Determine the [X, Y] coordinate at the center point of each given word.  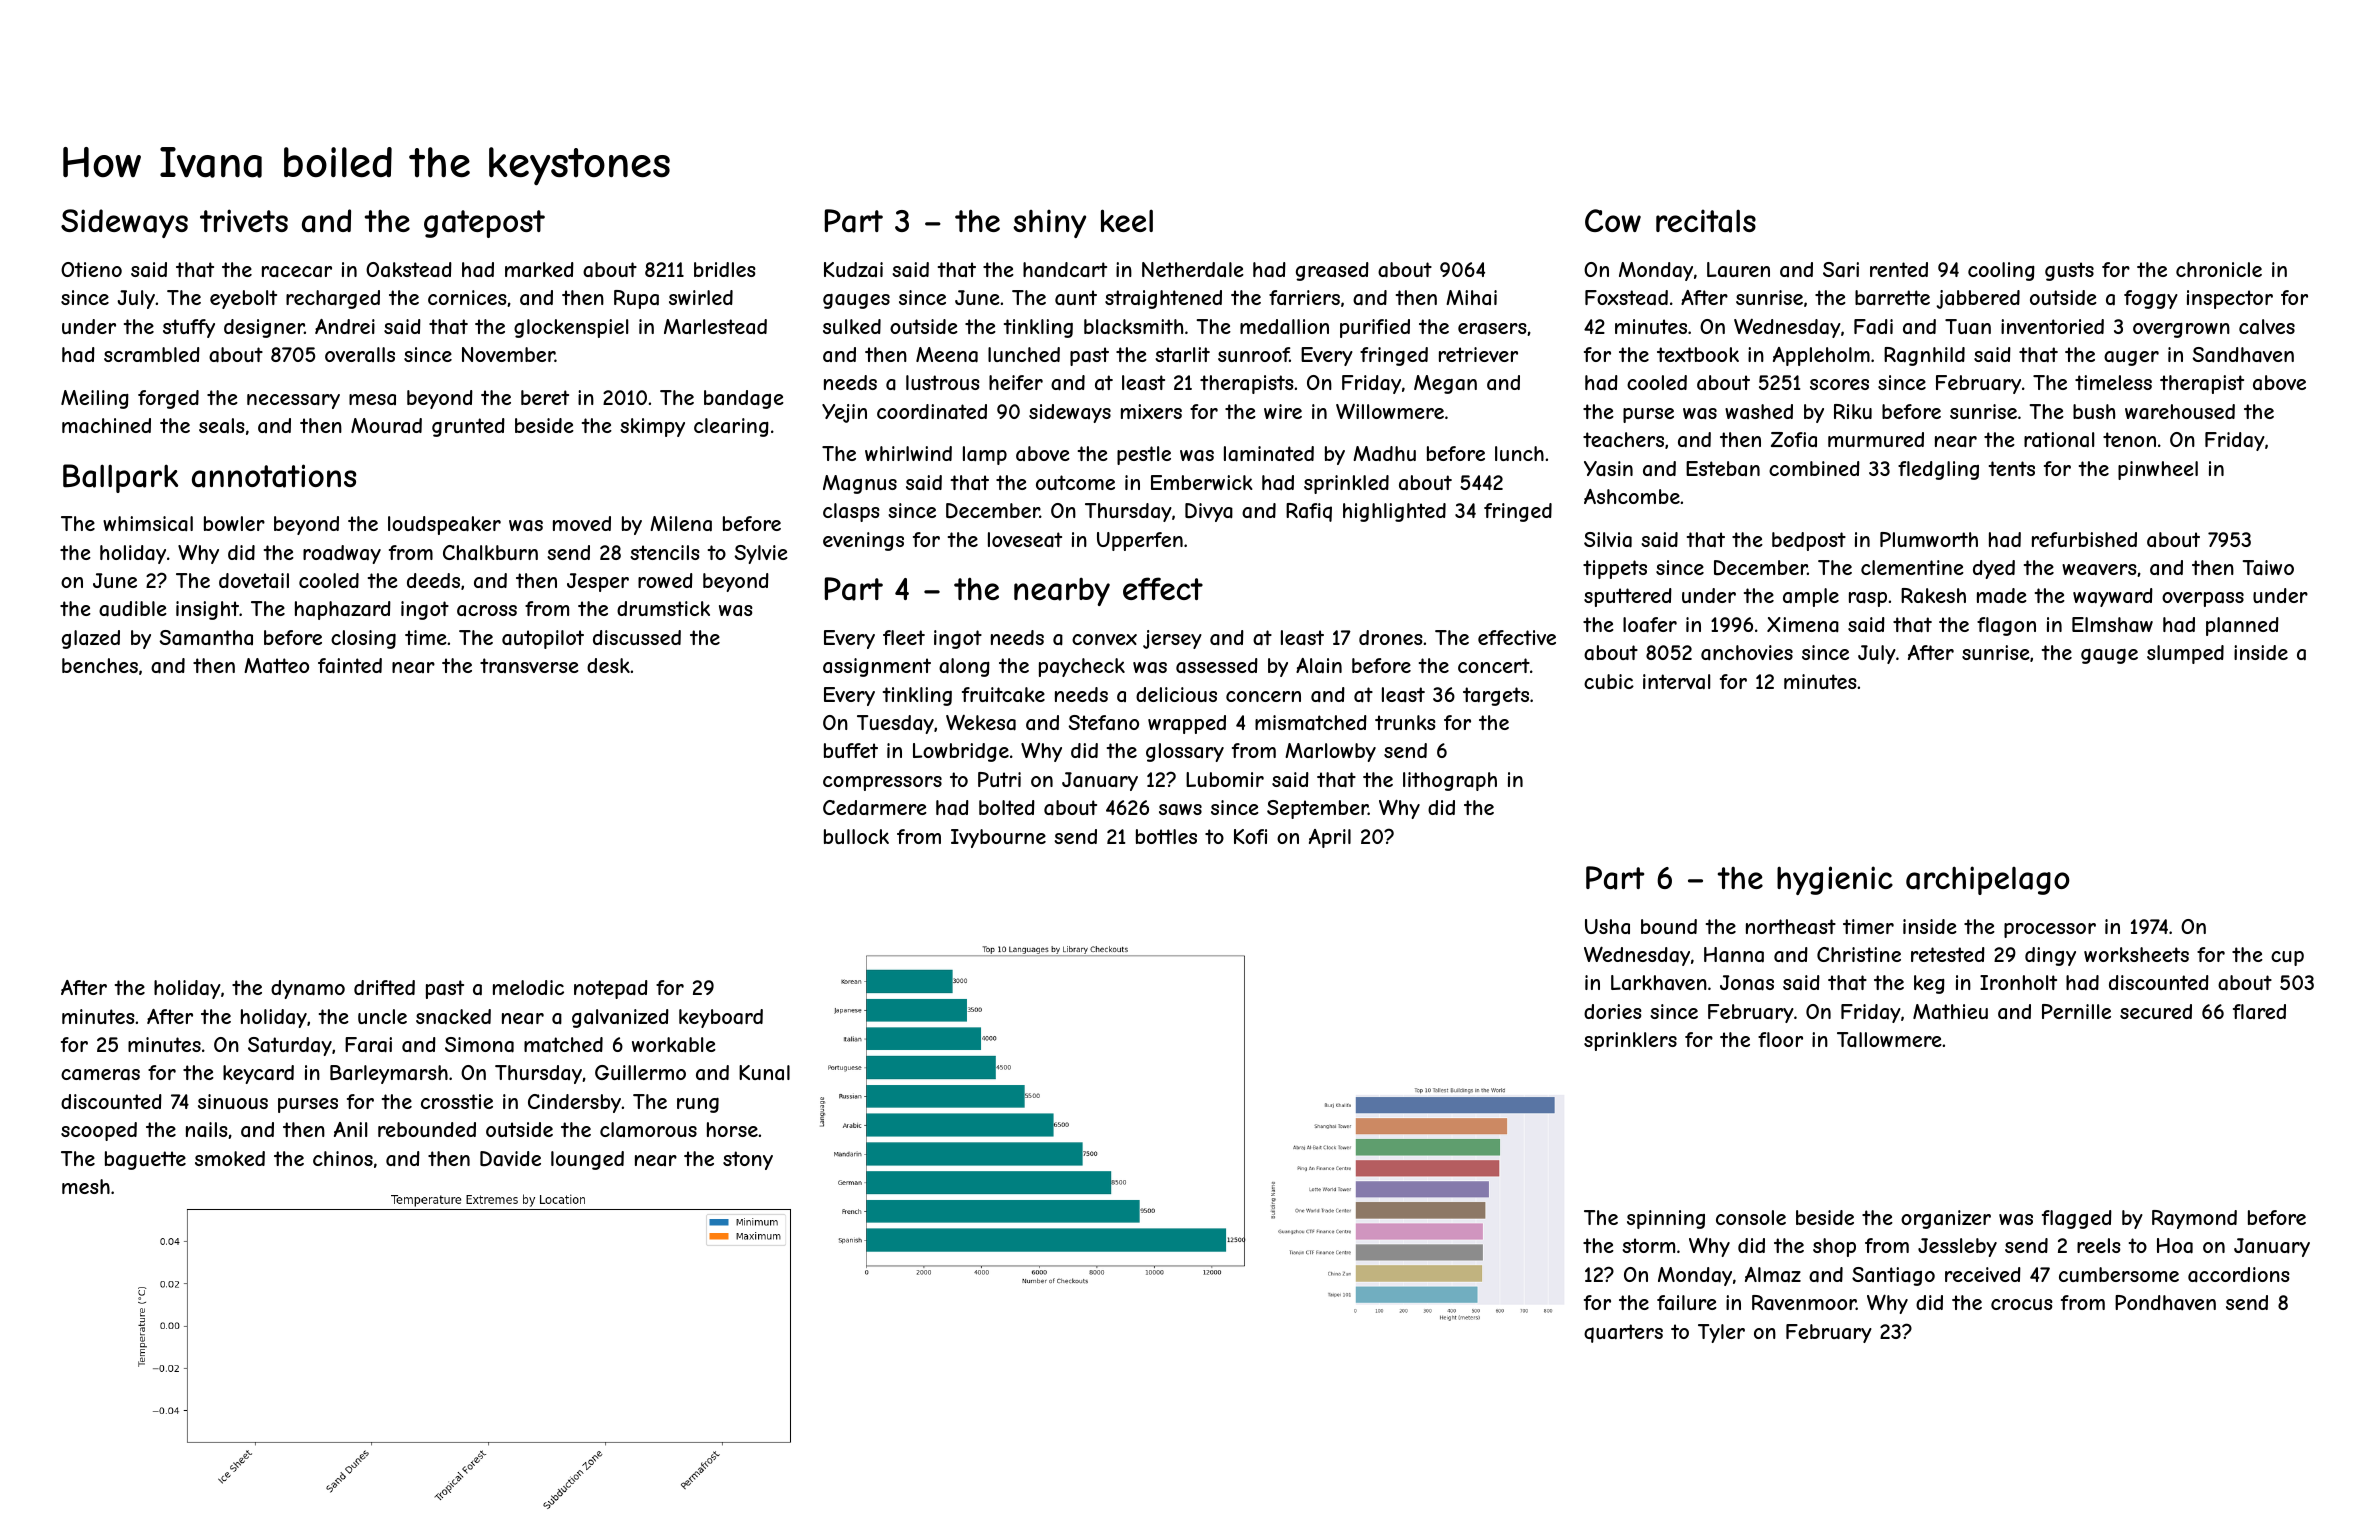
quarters [1623, 1333]
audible [133, 609]
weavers [2099, 570]
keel [1127, 220]
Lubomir [1225, 779]
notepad [611, 989]
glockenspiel [571, 328]
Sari [1841, 270]
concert [1494, 665]
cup [2287, 958]
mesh [86, 1186]
